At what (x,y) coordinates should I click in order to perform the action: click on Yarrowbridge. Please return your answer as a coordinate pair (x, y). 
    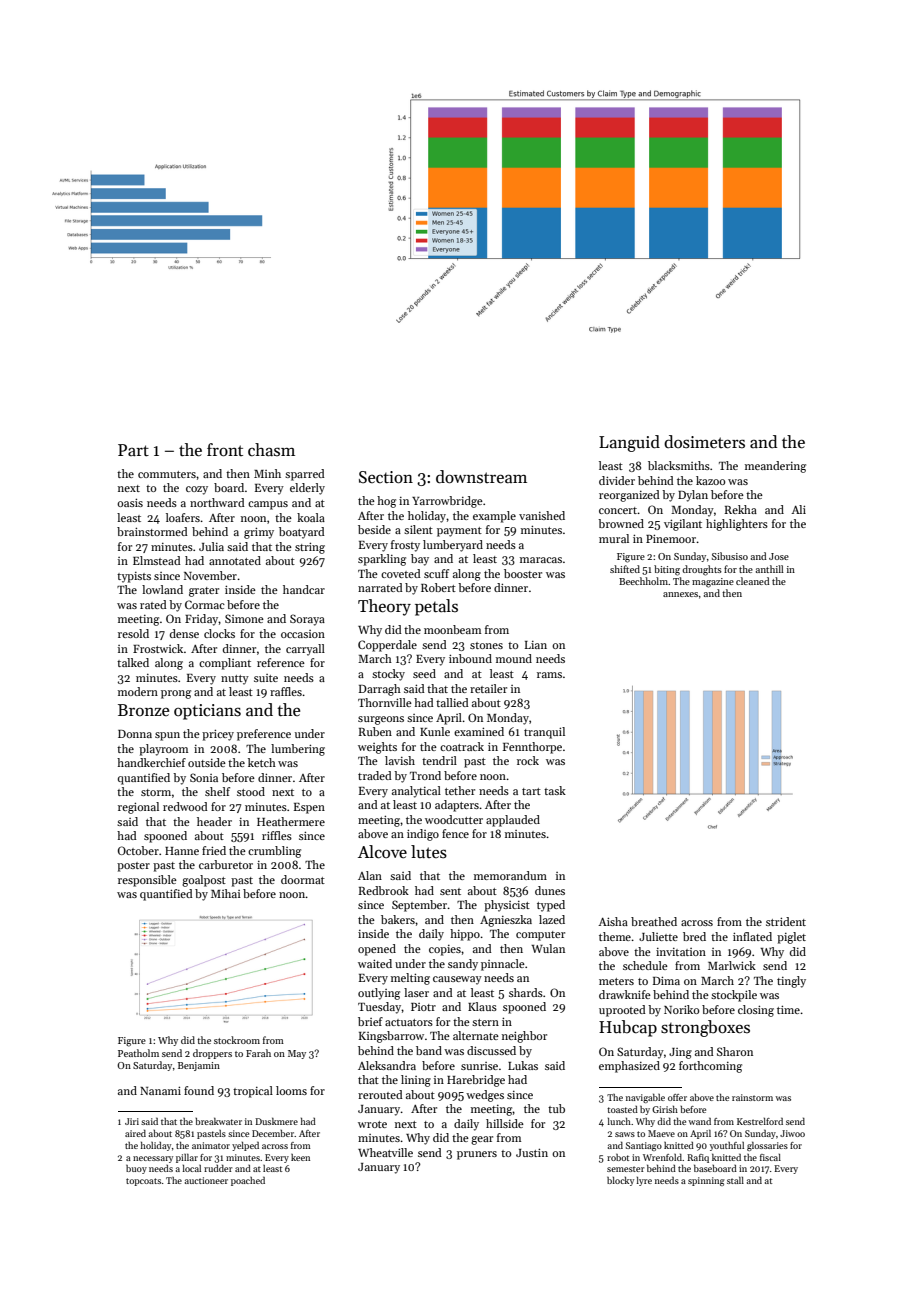
    Looking at the image, I should click on (447, 502).
